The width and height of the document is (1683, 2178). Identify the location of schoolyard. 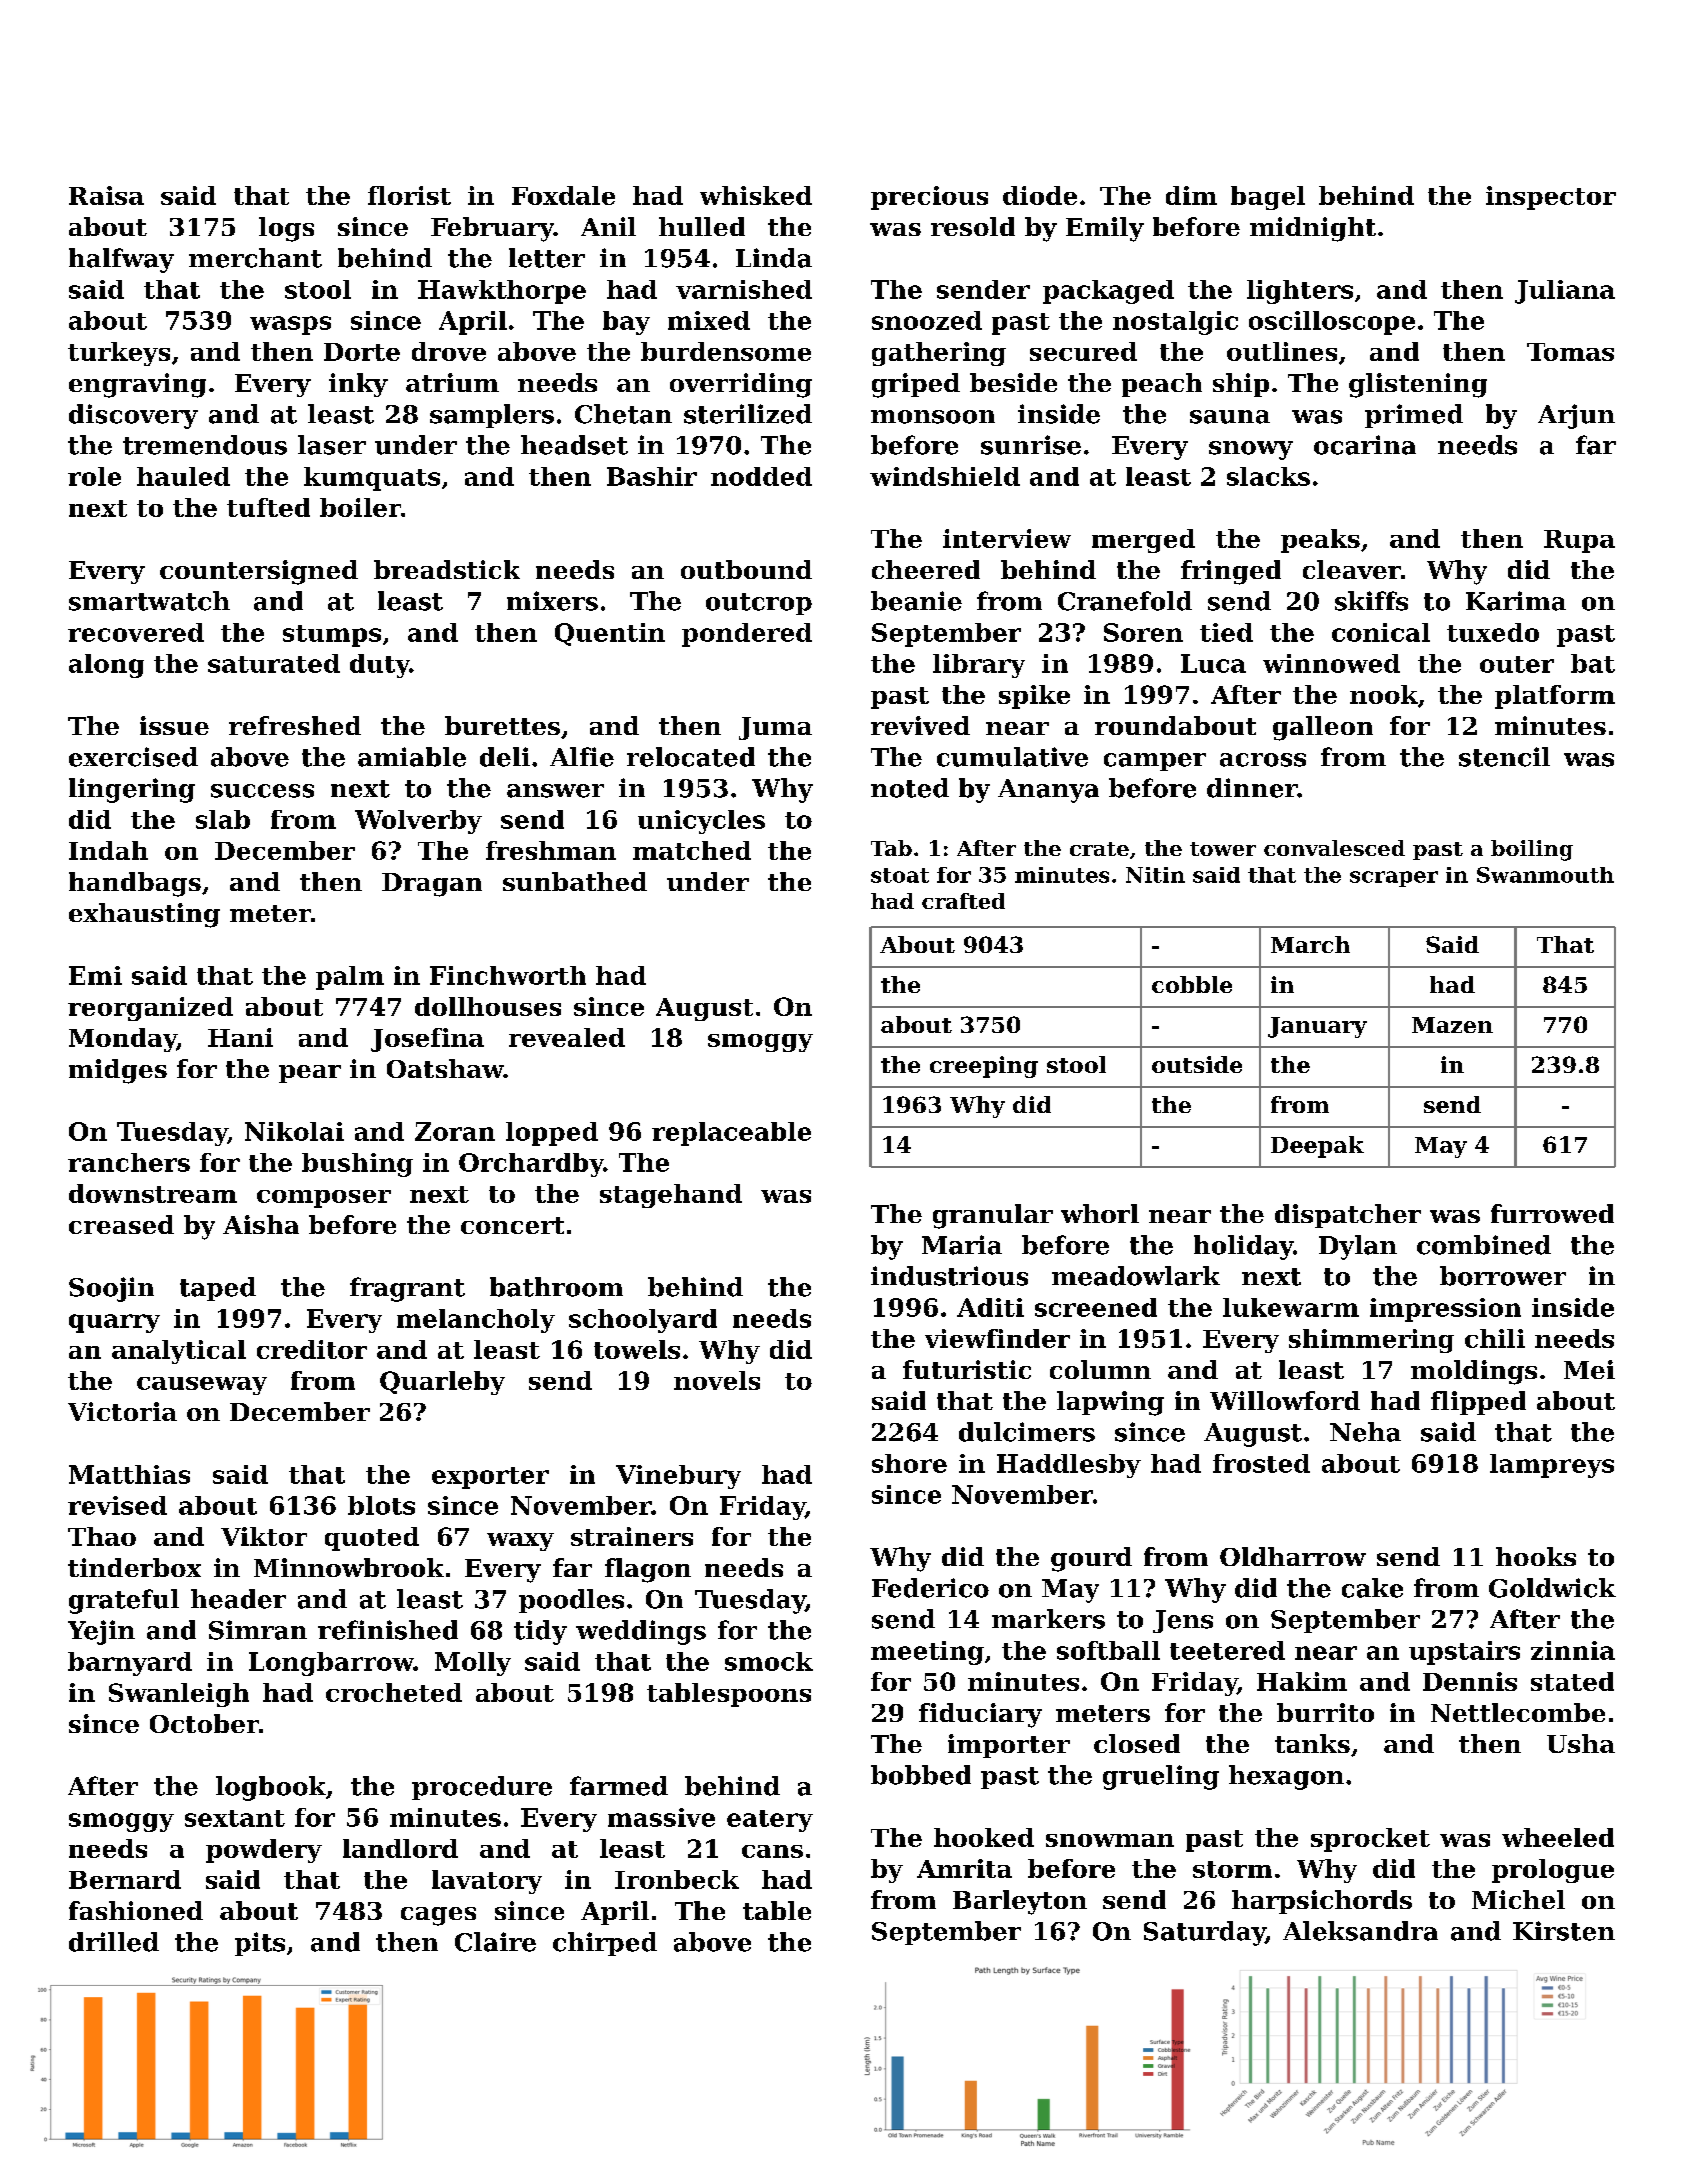
(643, 1321).
